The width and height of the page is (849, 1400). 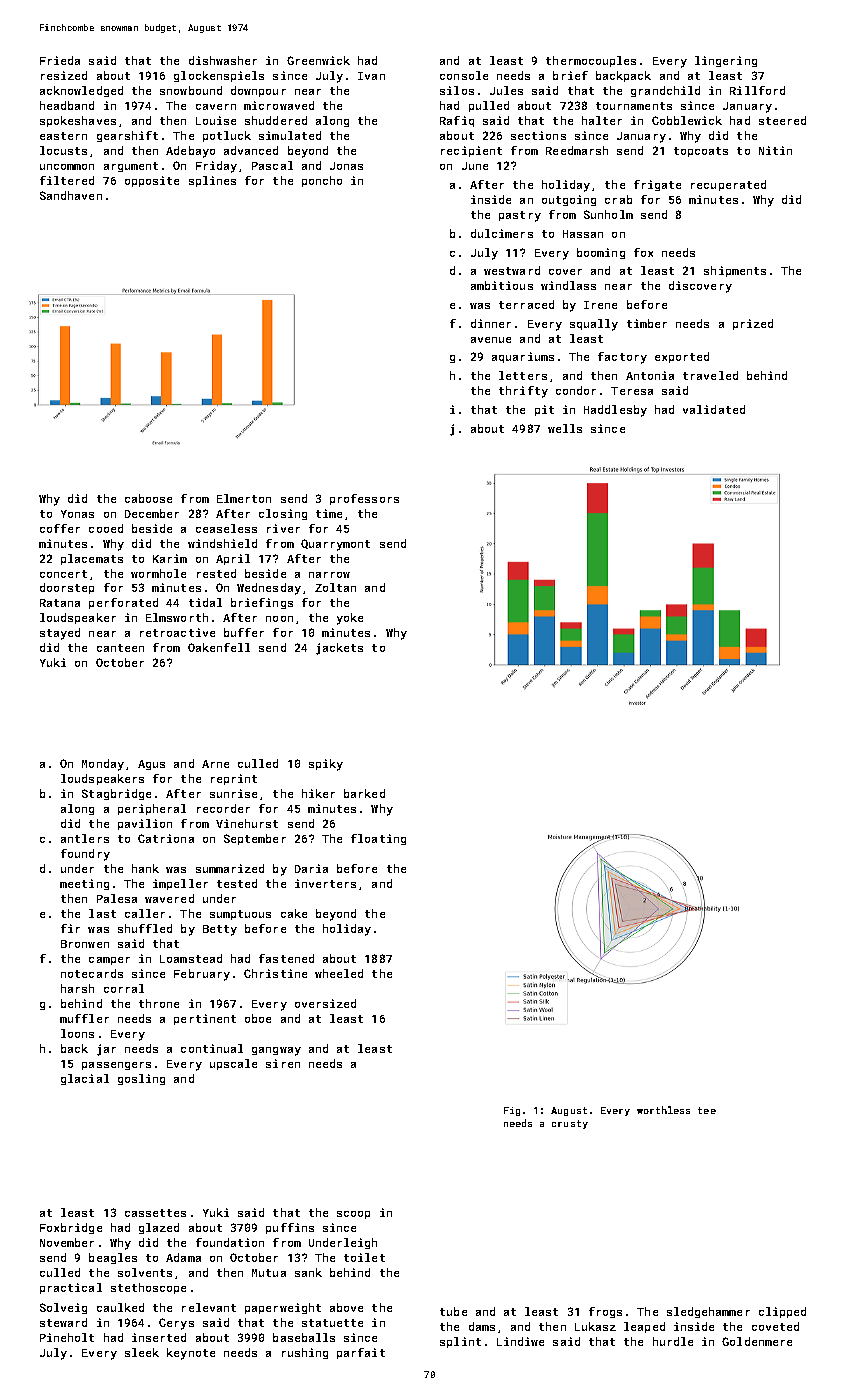 What do you see at coordinates (318, 60) in the page?
I see `Greenwick` at bounding box center [318, 60].
